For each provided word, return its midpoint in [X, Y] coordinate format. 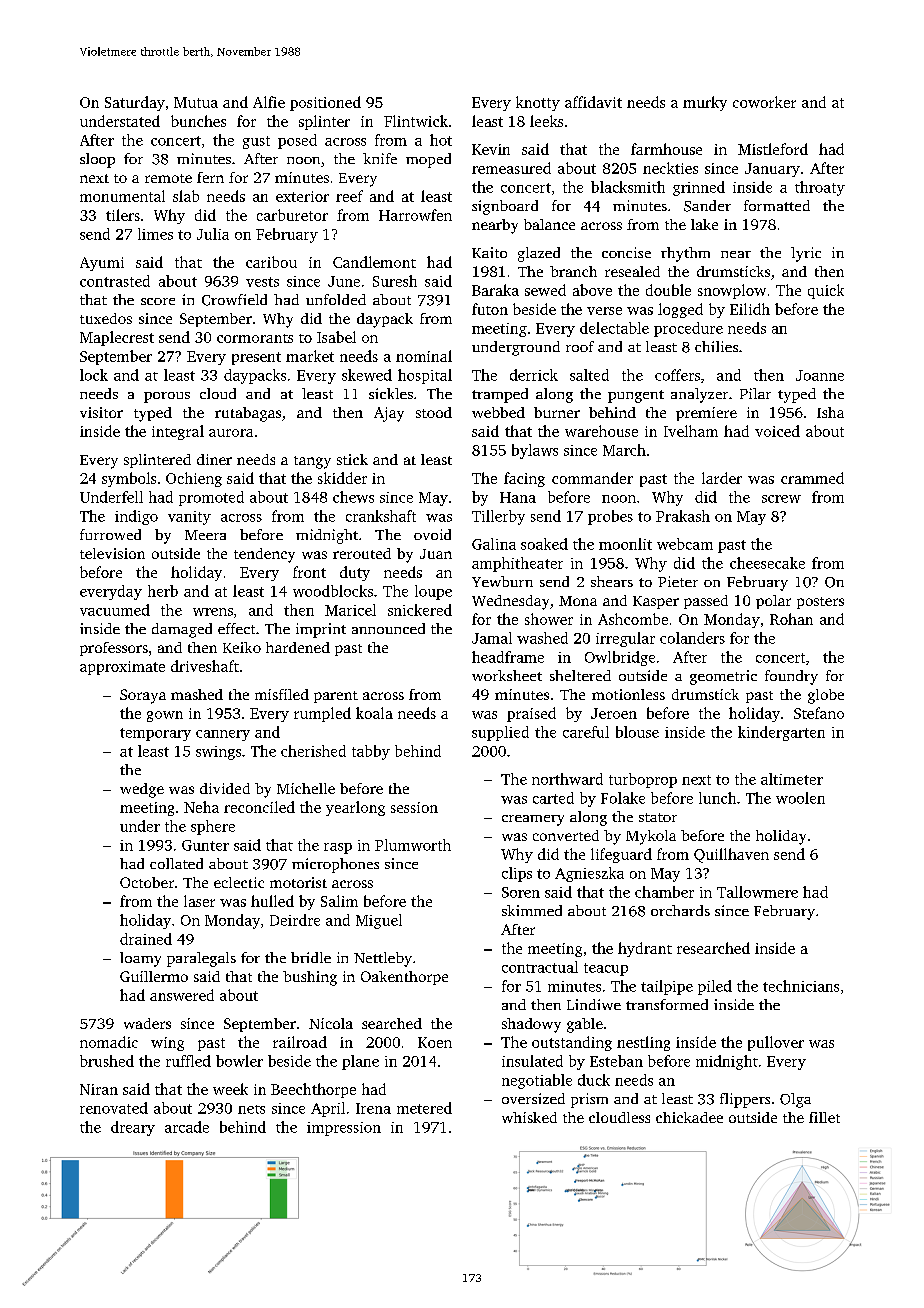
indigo [136, 517]
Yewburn [502, 581]
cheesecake [767, 563]
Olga [795, 1100]
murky [705, 103]
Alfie [269, 102]
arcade [187, 1127]
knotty [538, 103]
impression [344, 1129]
